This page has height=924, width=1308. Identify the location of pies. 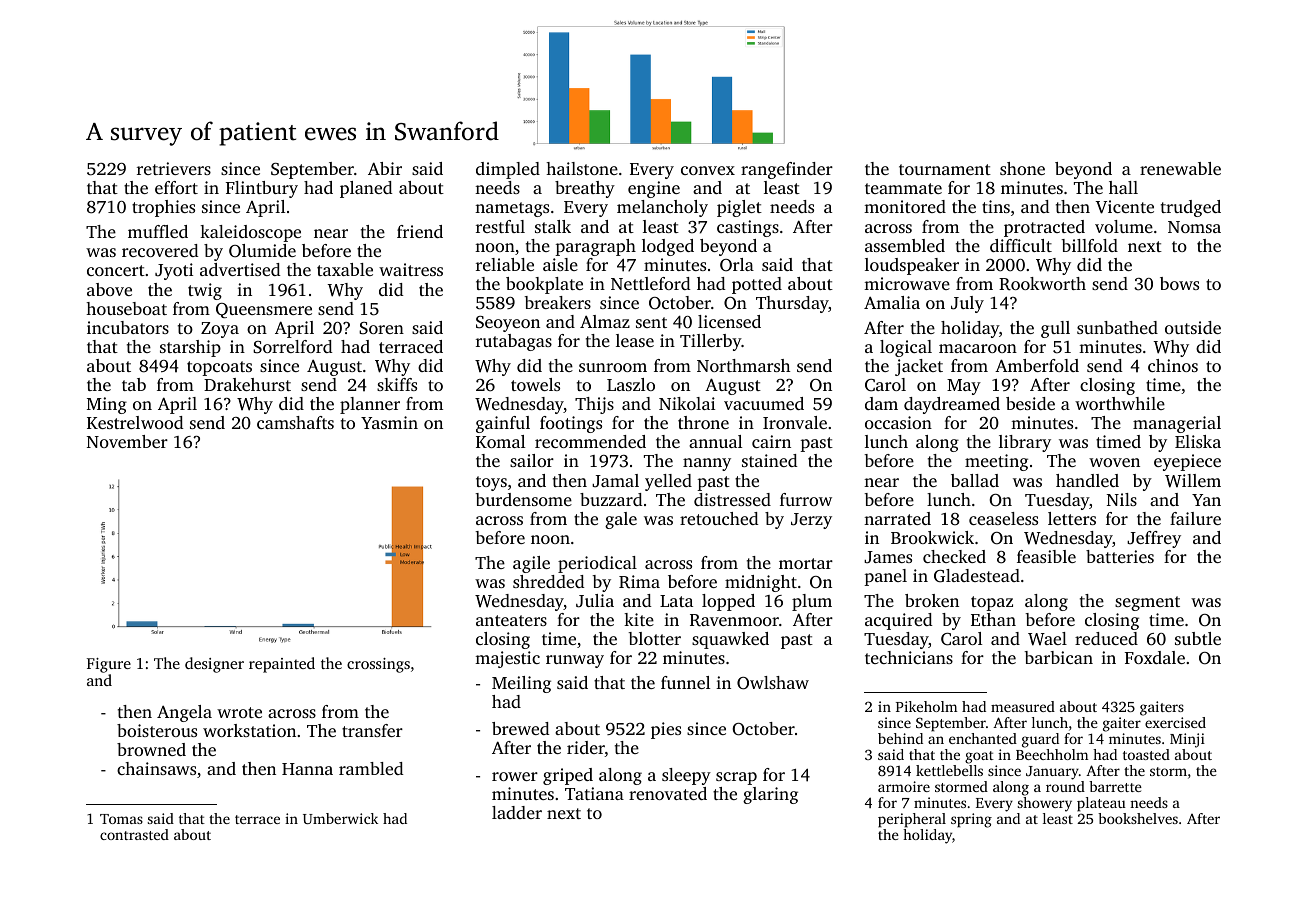
(666, 730).
